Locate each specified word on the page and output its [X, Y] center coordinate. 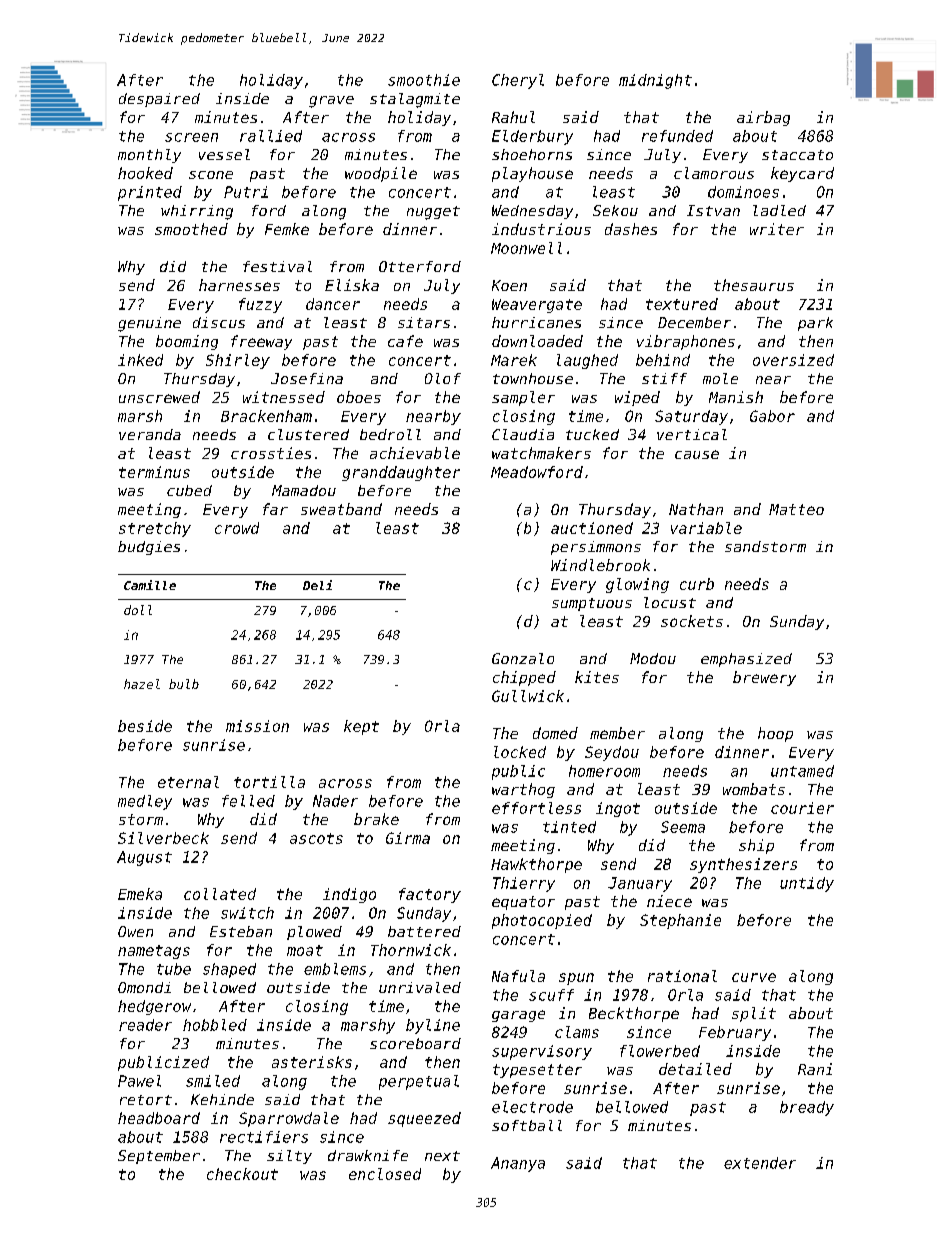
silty [289, 1157]
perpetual [419, 1082]
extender [760, 1163]
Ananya [518, 1164]
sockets [692, 621]
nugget [433, 213]
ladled [779, 210]
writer [777, 229]
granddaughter [401, 473]
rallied [271, 136]
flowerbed [660, 1051]
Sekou [615, 210]
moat [305, 950]
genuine [149, 324]
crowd [237, 528]
